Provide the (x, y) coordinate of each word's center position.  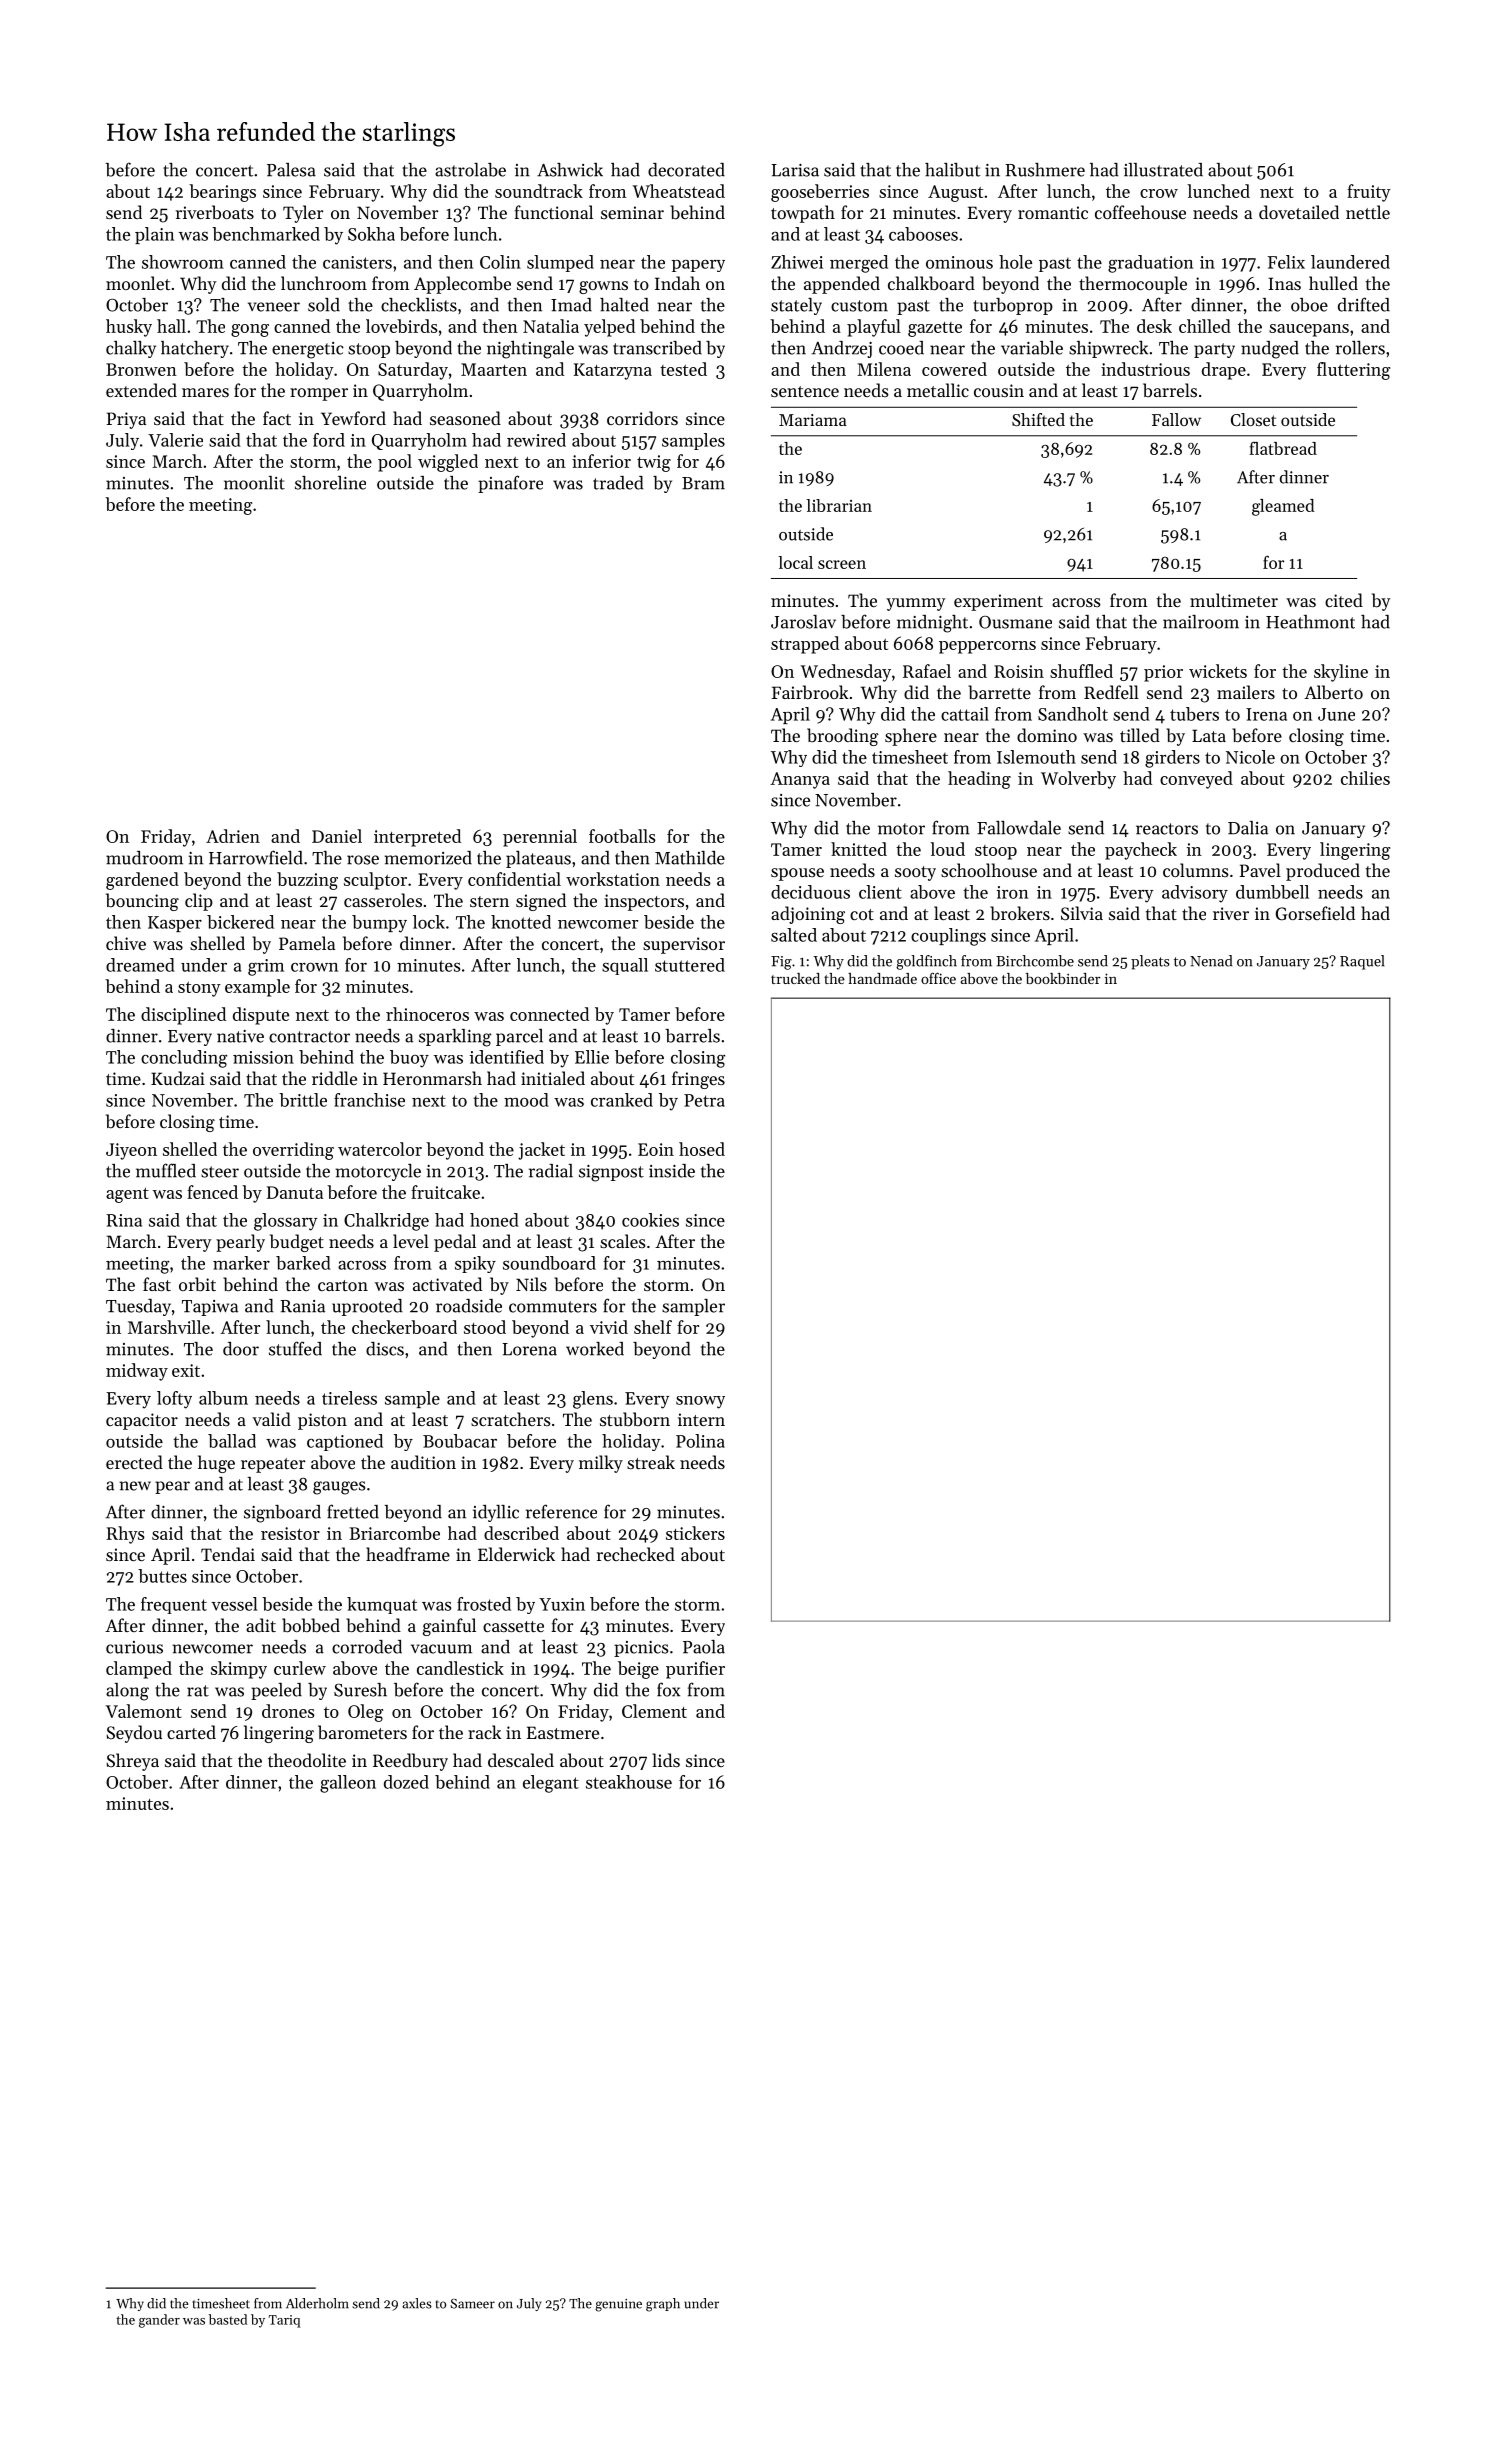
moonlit (254, 483)
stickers (695, 1533)
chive (126, 943)
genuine (618, 2305)
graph (663, 2305)
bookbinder (1063, 978)
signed (541, 902)
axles (417, 2303)
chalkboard (931, 283)
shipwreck (1108, 349)
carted (191, 1732)
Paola (704, 1647)
